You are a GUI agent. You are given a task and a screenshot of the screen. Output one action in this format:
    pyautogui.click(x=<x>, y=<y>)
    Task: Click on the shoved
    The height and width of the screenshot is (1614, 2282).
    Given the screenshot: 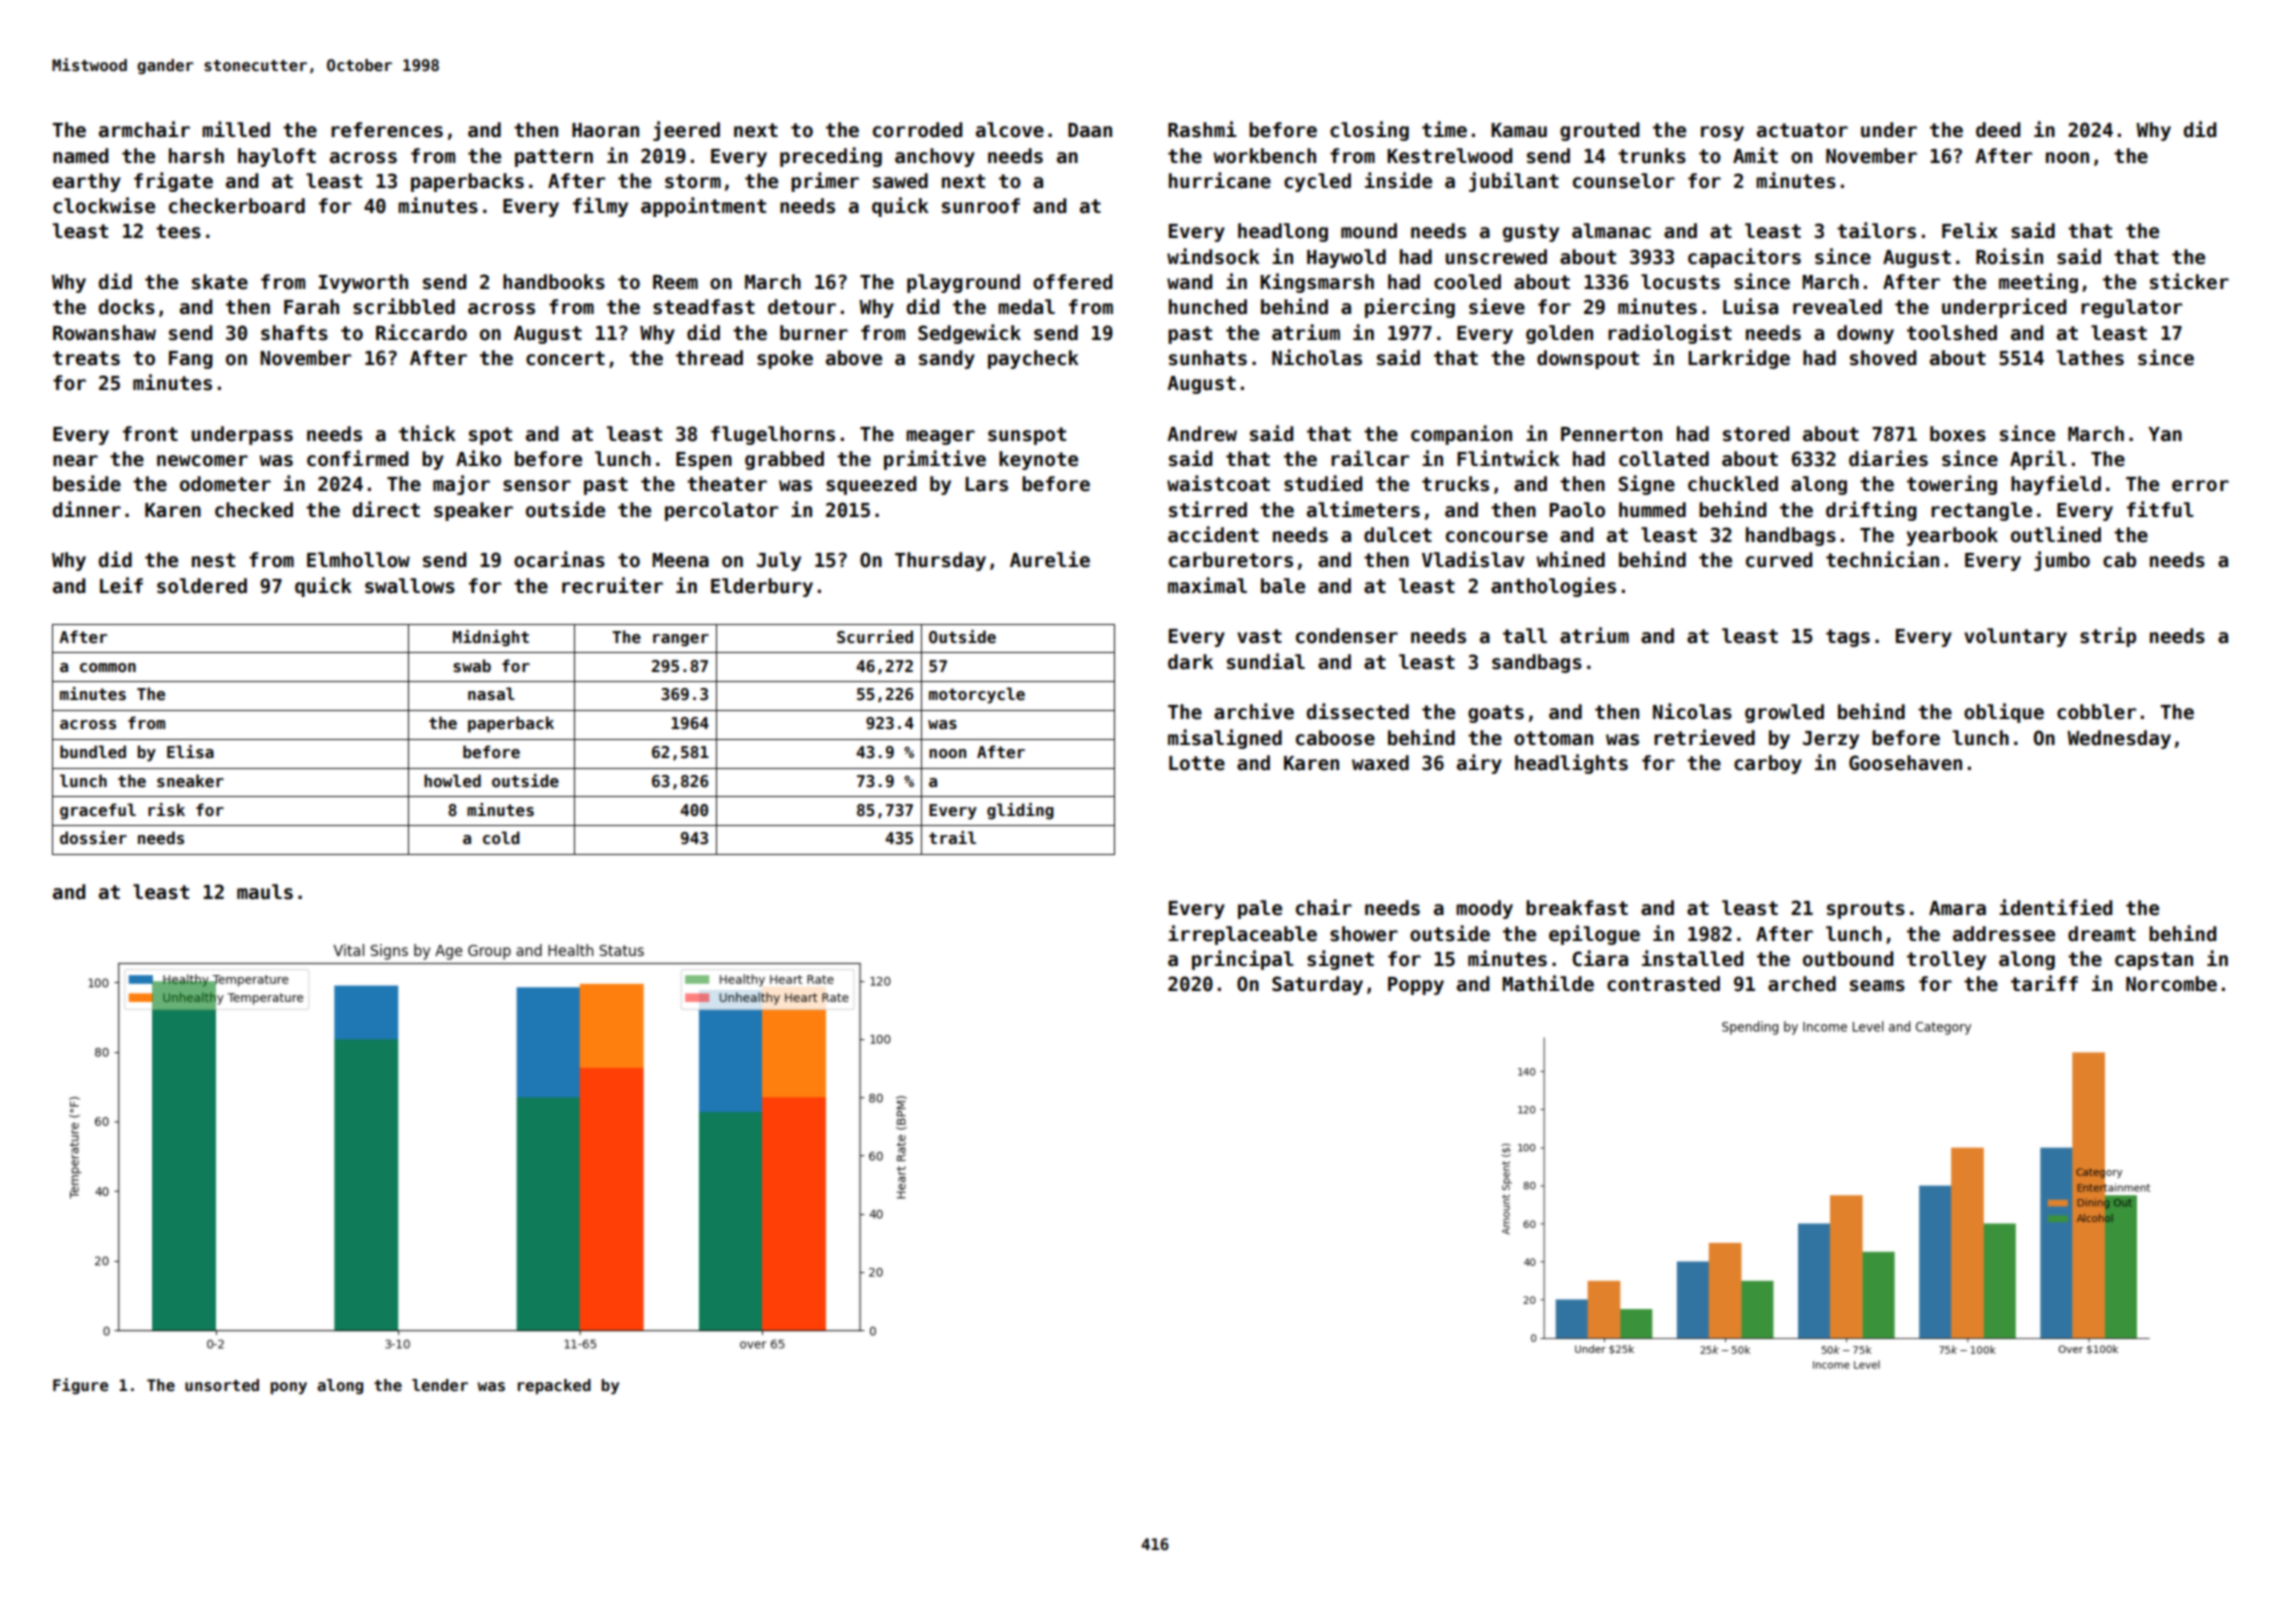 What is the action you would take?
    pyautogui.click(x=1883, y=358)
